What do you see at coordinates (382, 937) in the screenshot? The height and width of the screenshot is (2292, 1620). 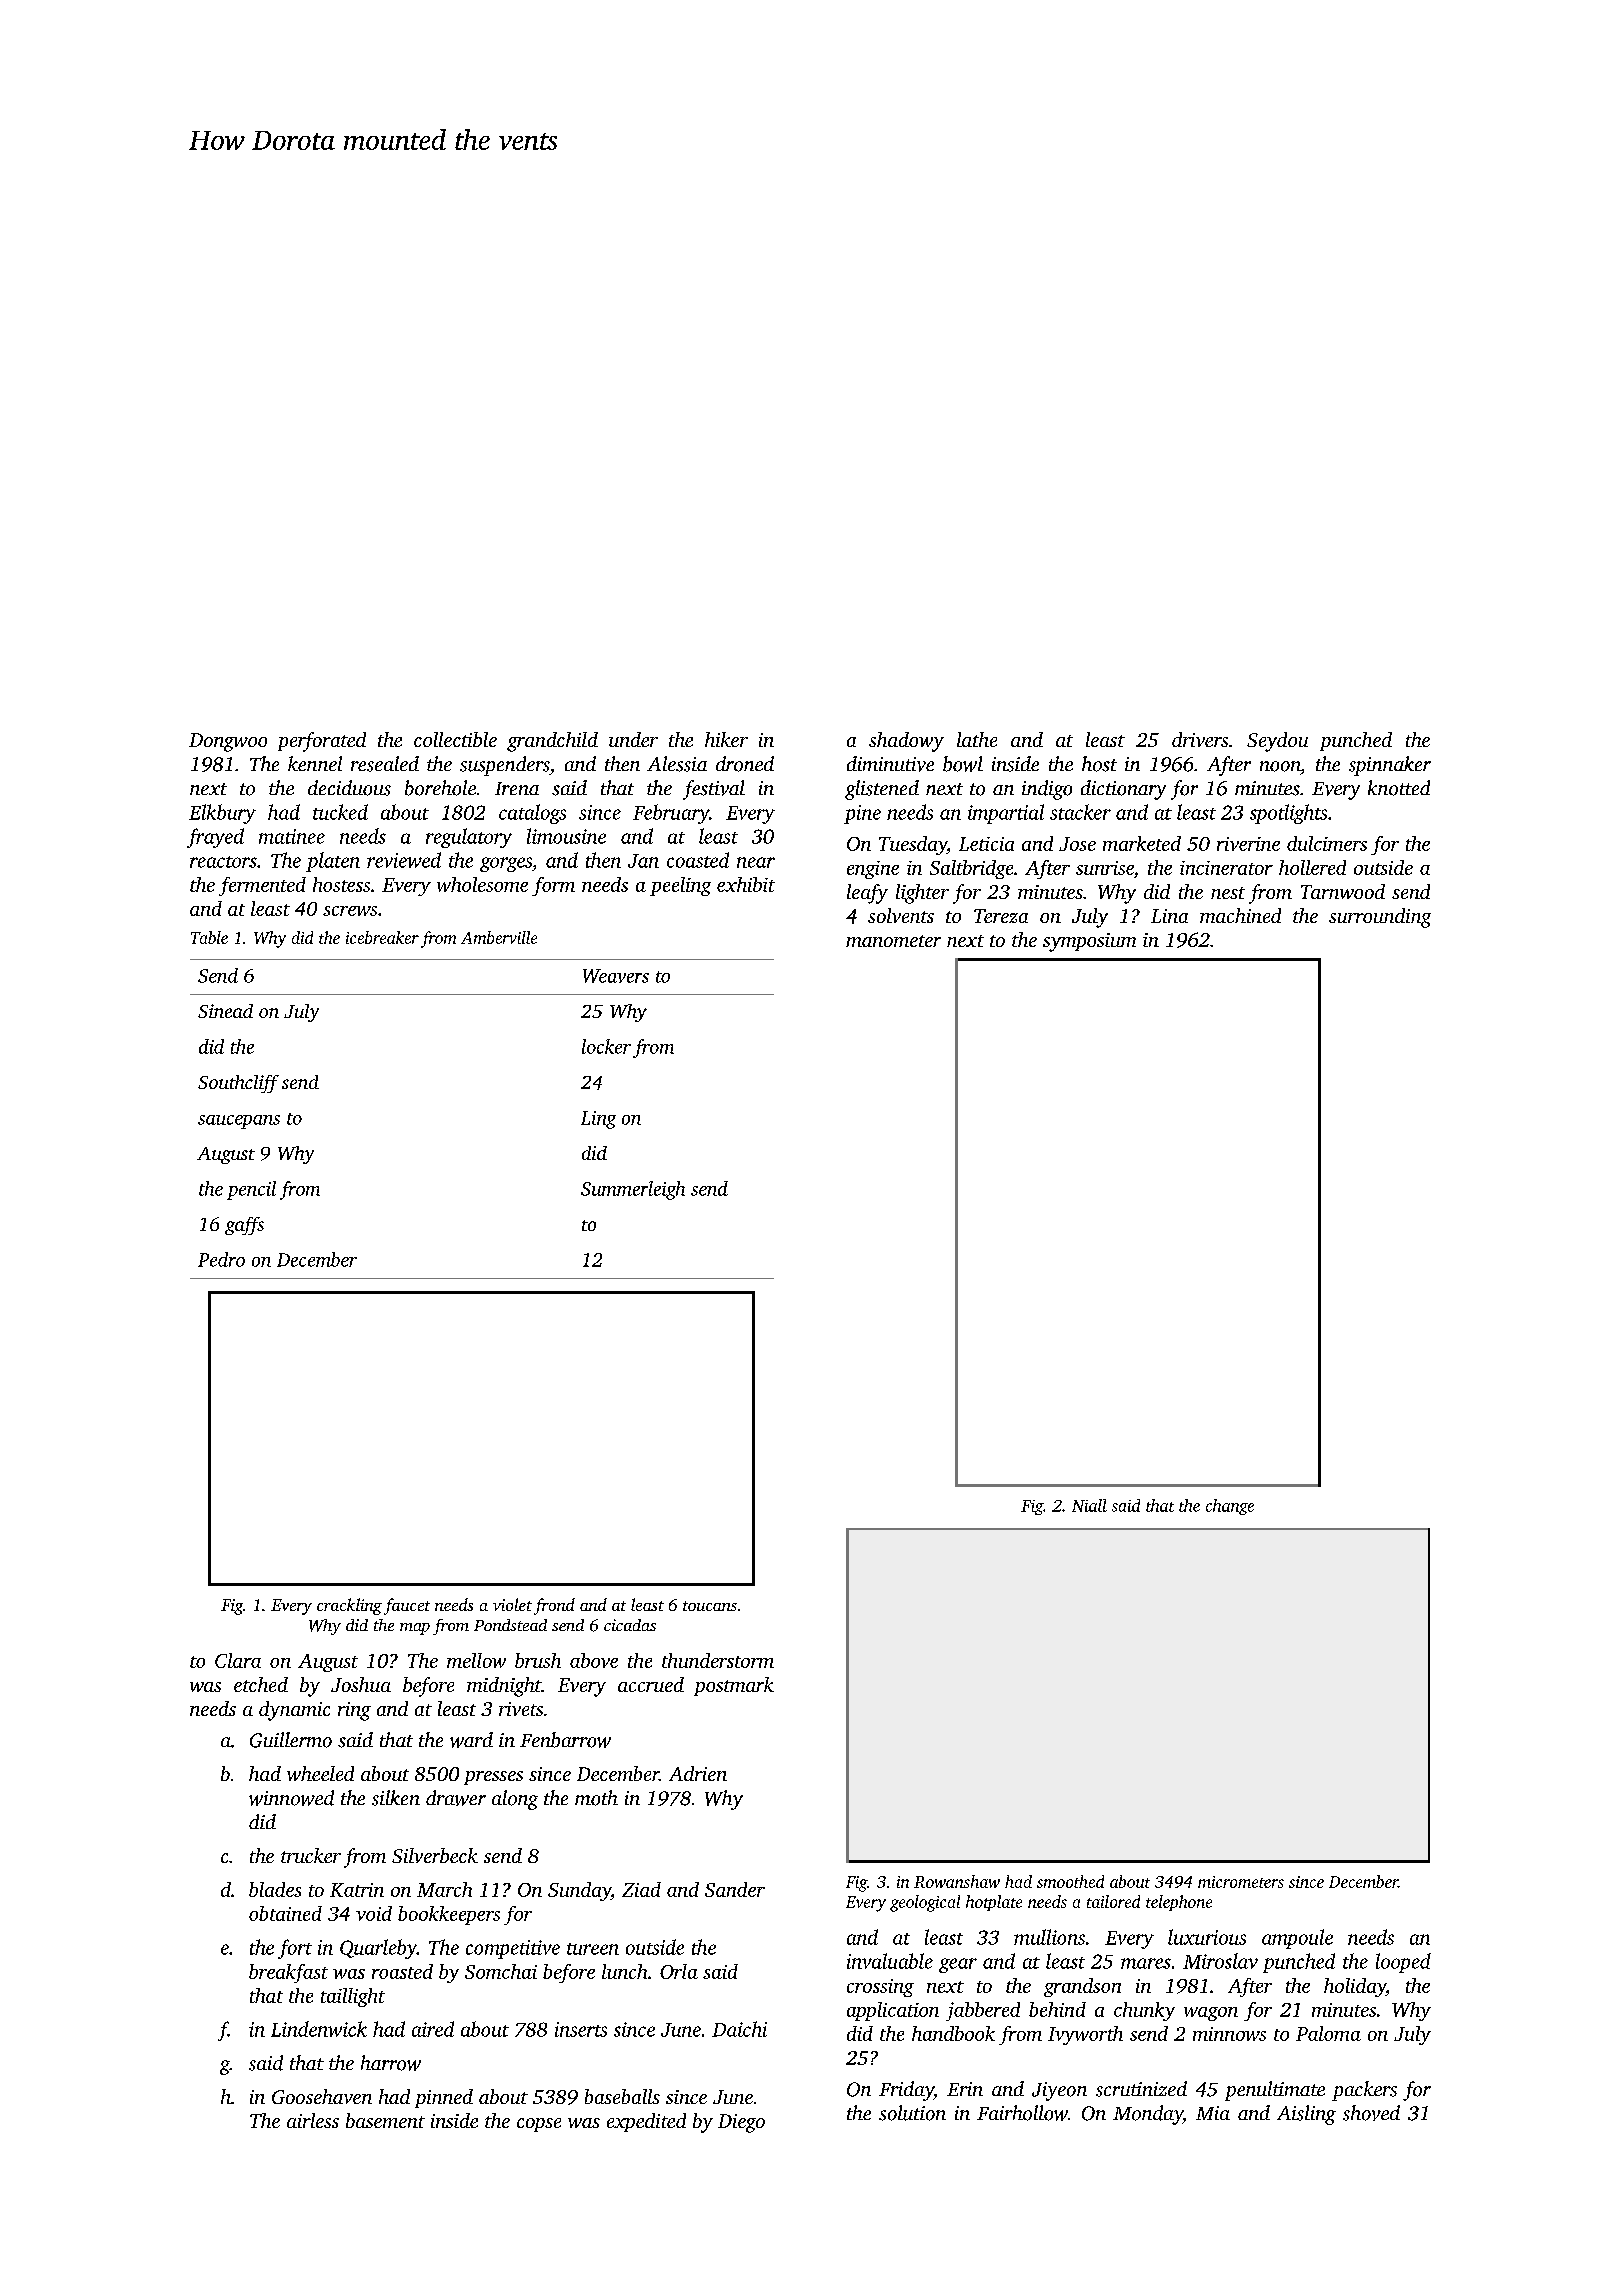 I see `icebreaker` at bounding box center [382, 937].
